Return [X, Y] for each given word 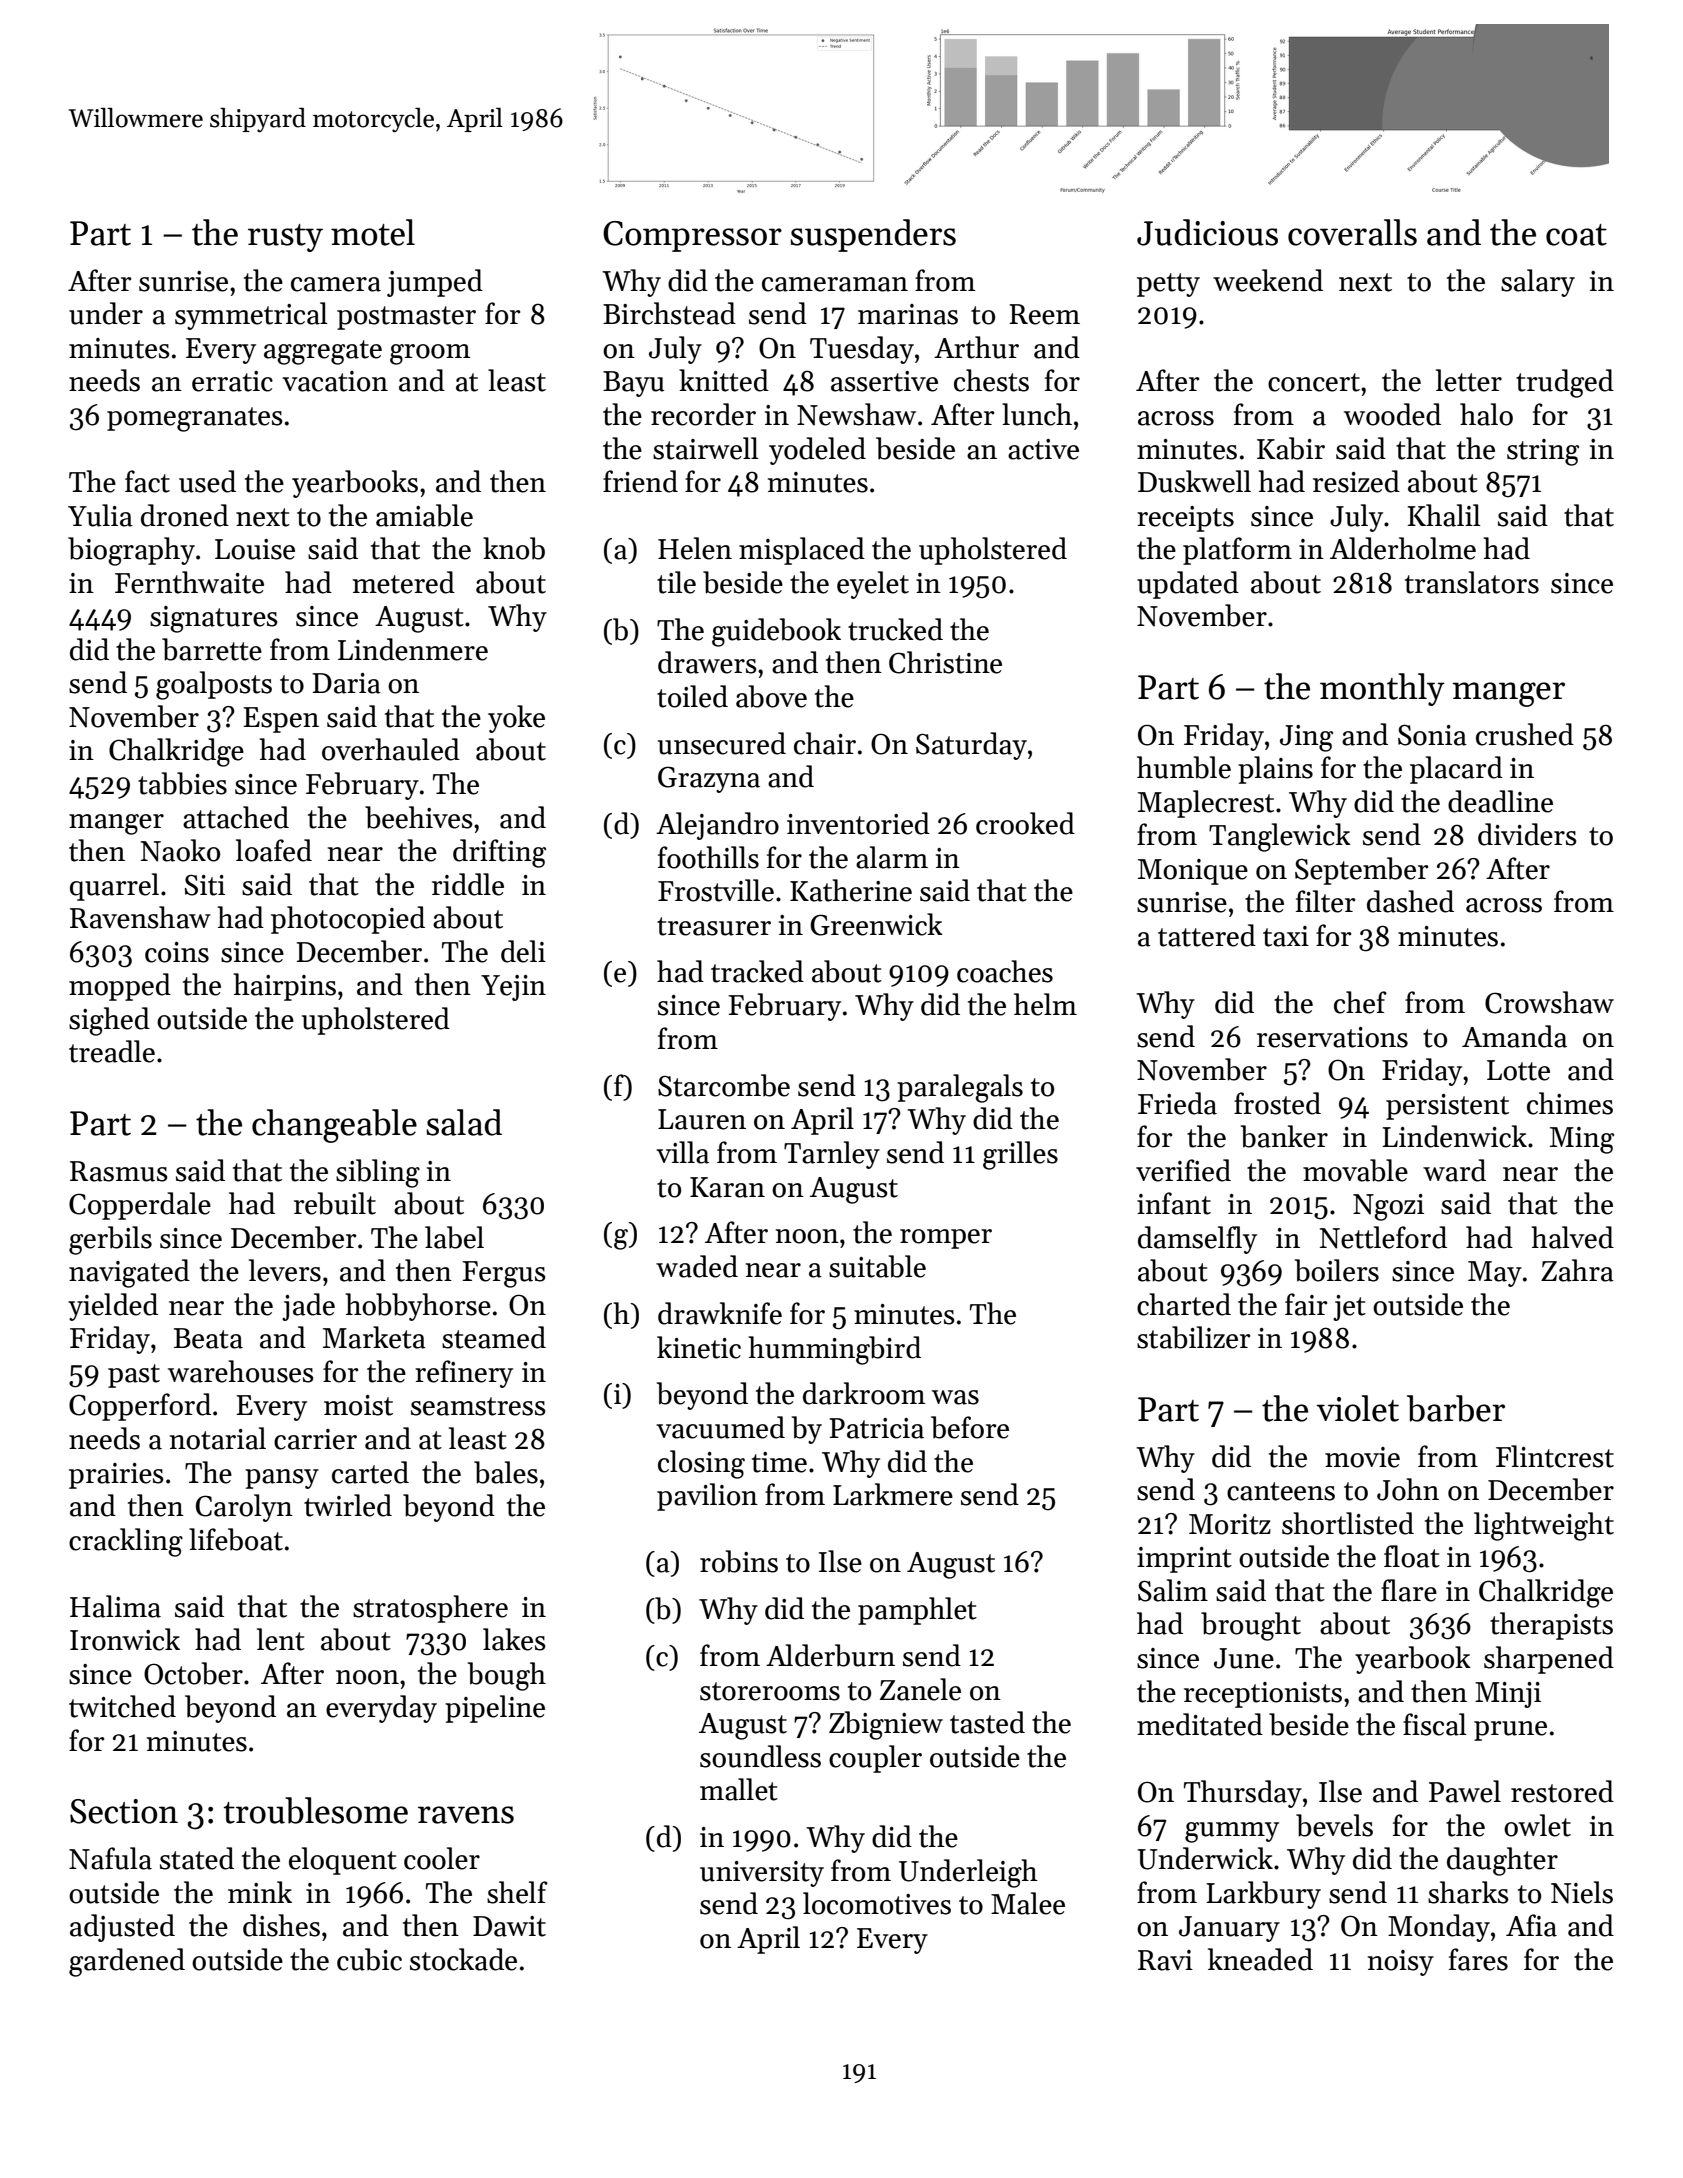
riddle [468, 884]
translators [1472, 582]
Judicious [1207, 232]
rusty [285, 238]
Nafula [110, 1858]
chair [825, 743]
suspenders [873, 235]
